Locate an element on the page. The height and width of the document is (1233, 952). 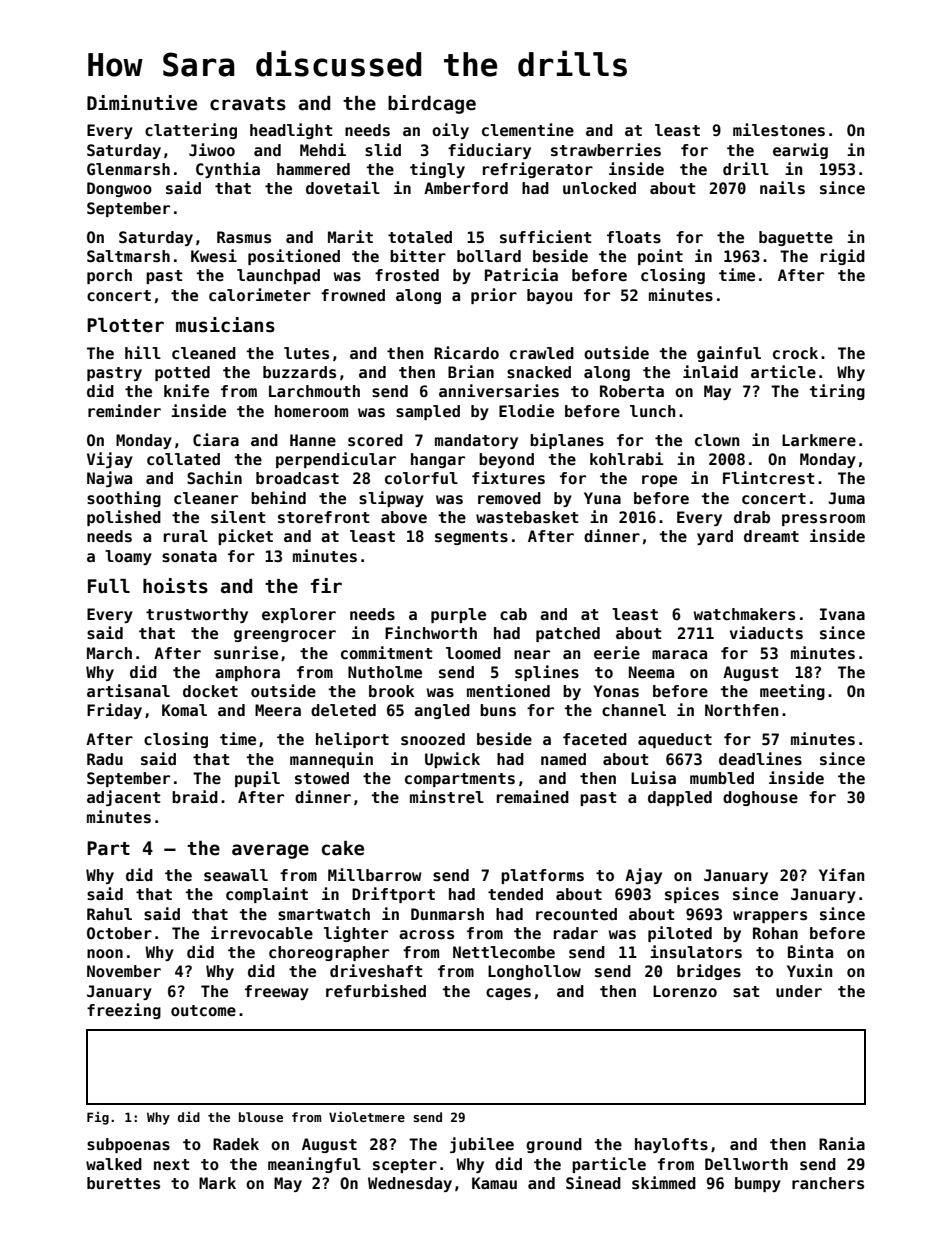
meaningful is located at coordinates (314, 1165).
